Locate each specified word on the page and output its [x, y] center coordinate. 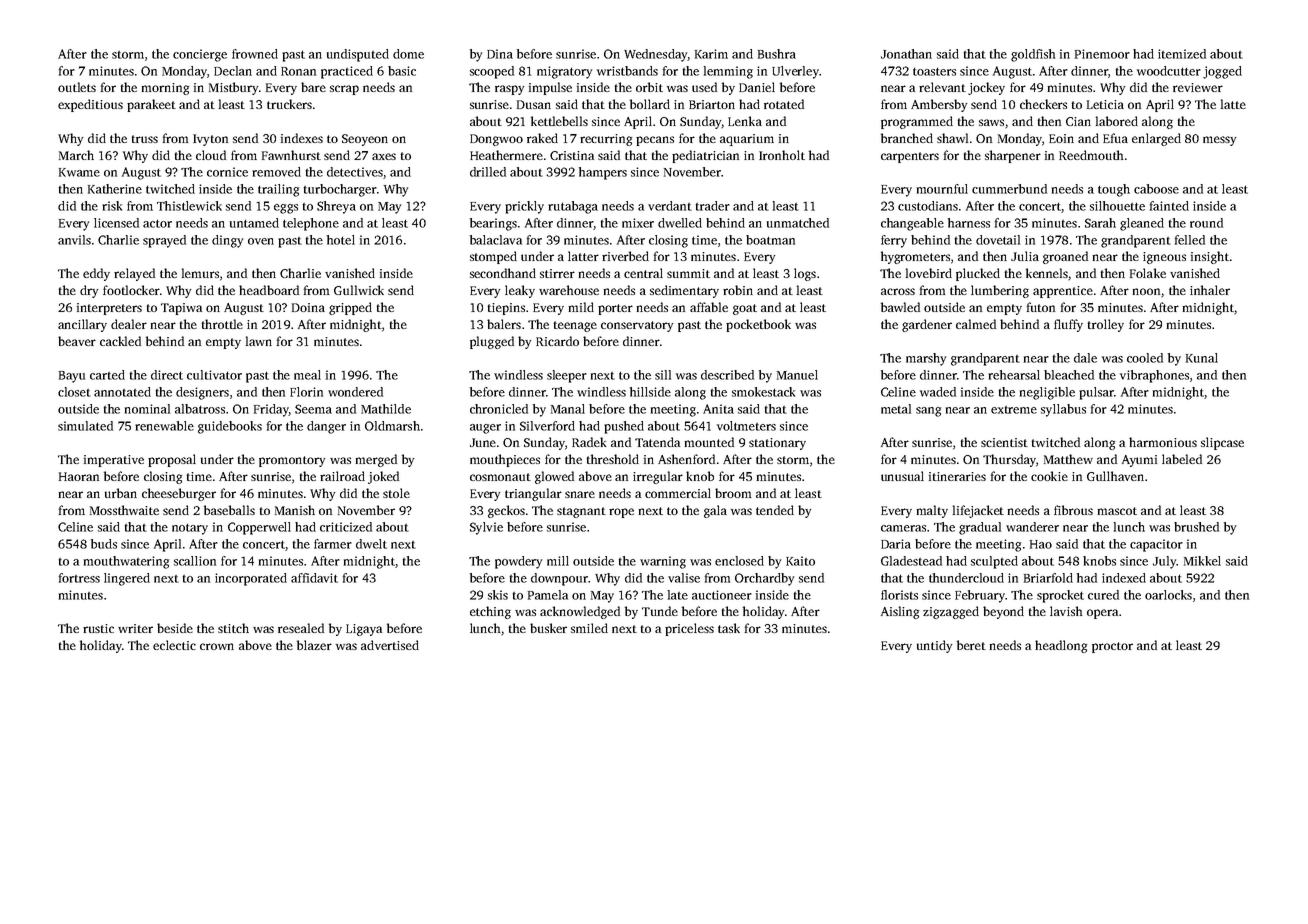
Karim [711, 54]
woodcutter [1169, 71]
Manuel [797, 375]
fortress [79, 578]
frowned [255, 54]
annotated [122, 392]
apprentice [1063, 292]
